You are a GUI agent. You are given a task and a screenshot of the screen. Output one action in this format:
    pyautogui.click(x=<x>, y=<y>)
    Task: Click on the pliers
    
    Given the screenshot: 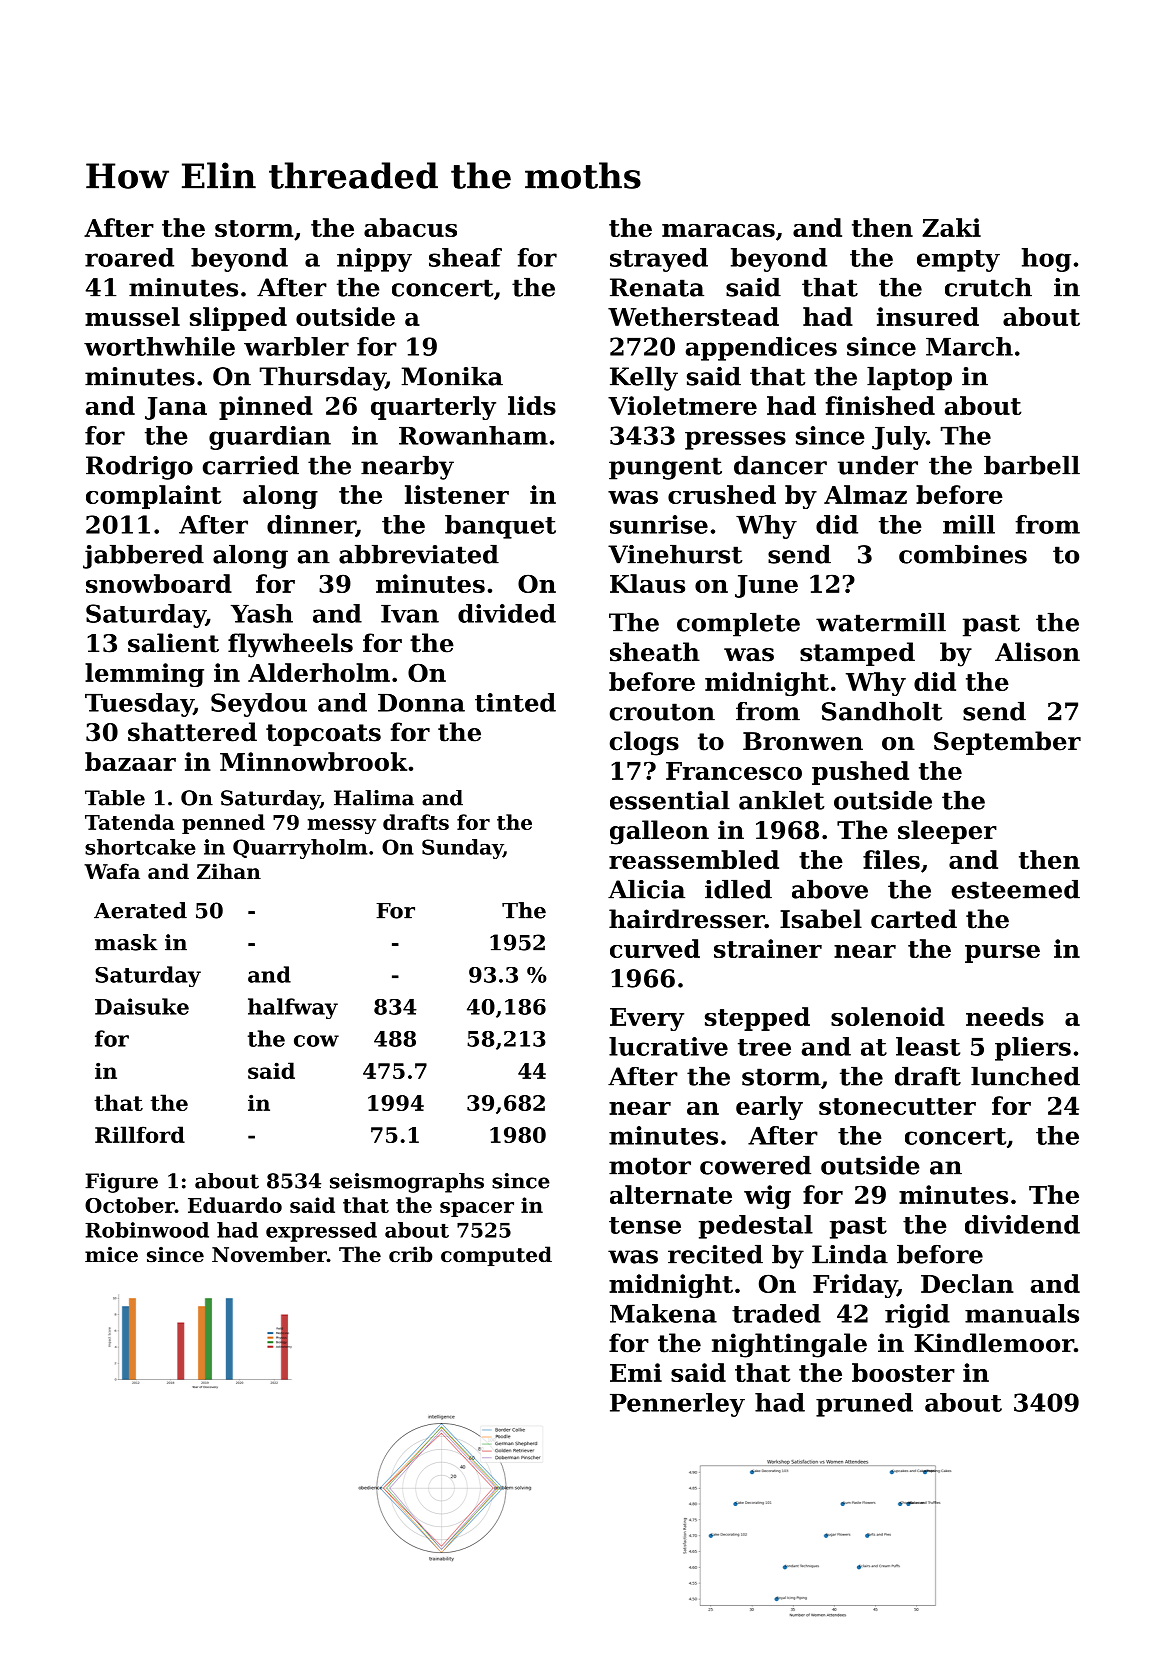 What is the action you would take?
    pyautogui.click(x=1033, y=1049)
